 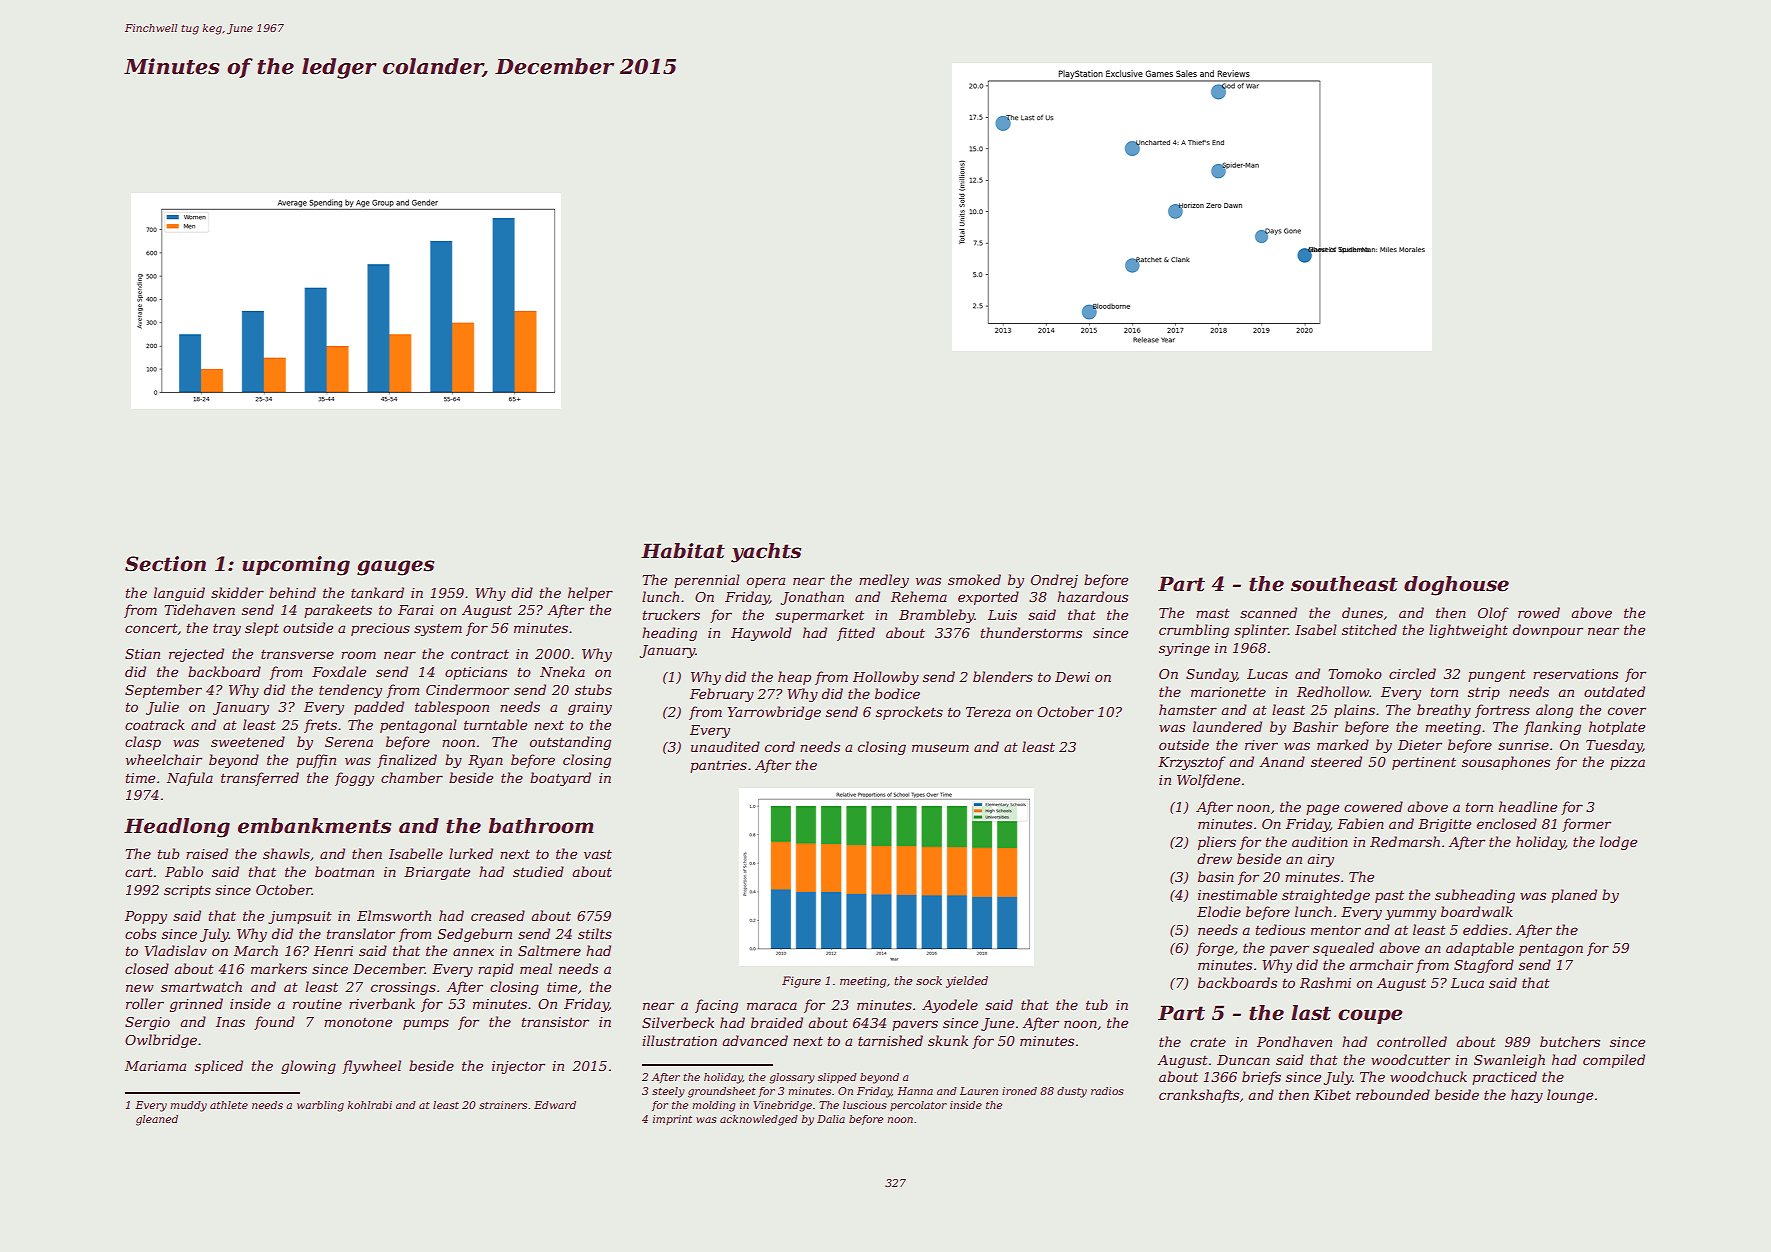 What do you see at coordinates (1444, 825) in the document?
I see `Brigitte` at bounding box center [1444, 825].
